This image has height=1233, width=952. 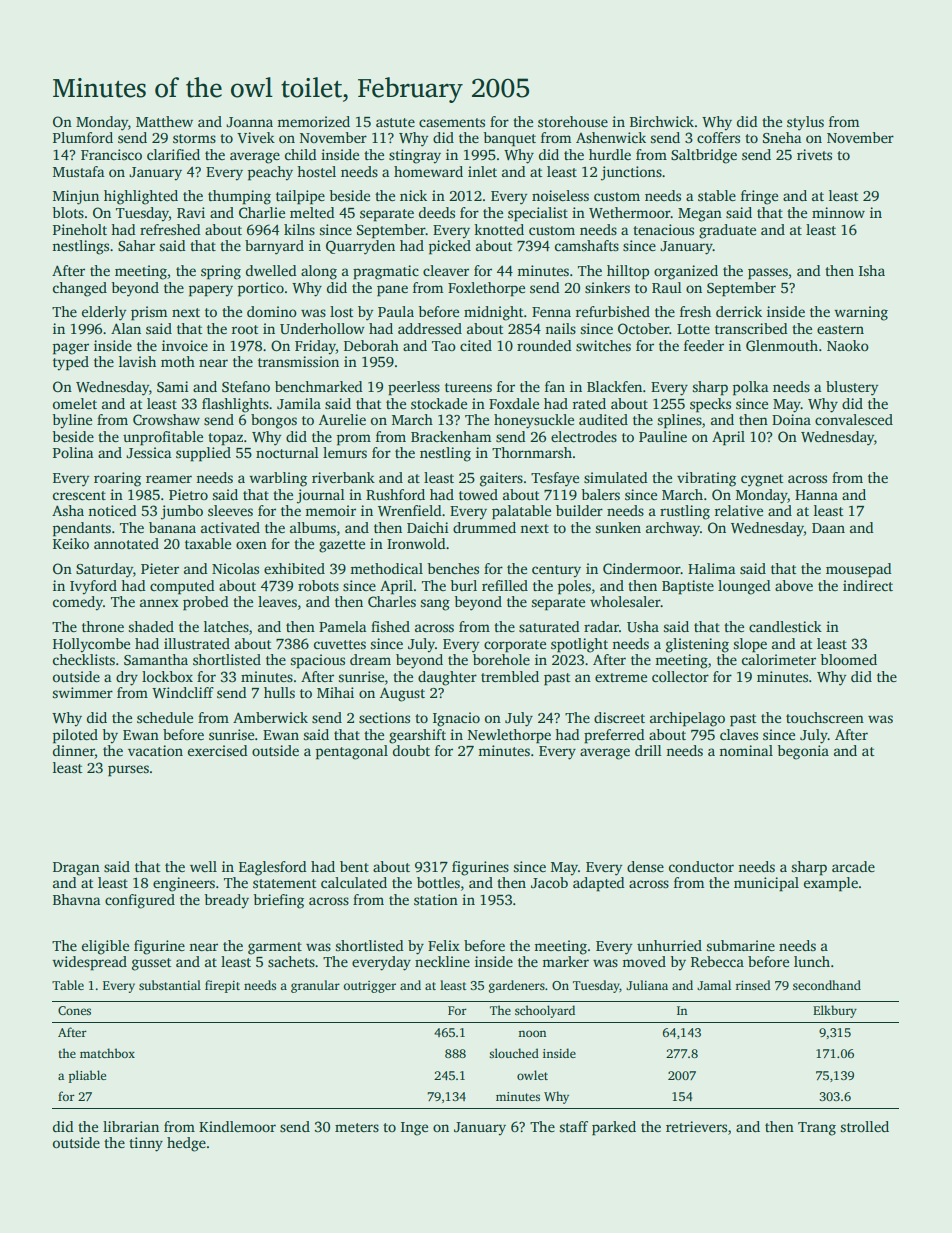 I want to click on staff, so click(x=574, y=1126).
